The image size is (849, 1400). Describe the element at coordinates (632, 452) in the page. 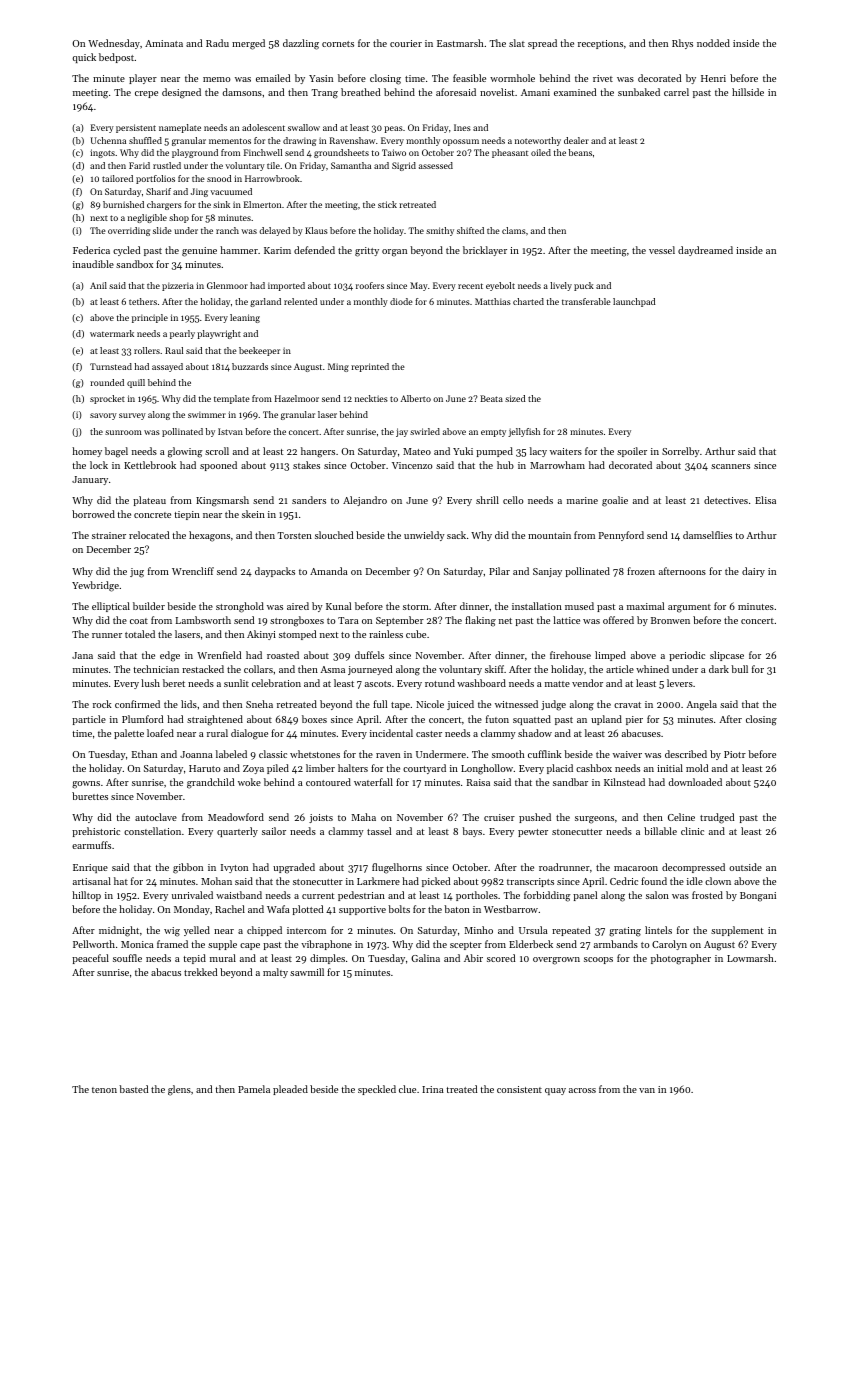

I see `spoiler` at that location.
